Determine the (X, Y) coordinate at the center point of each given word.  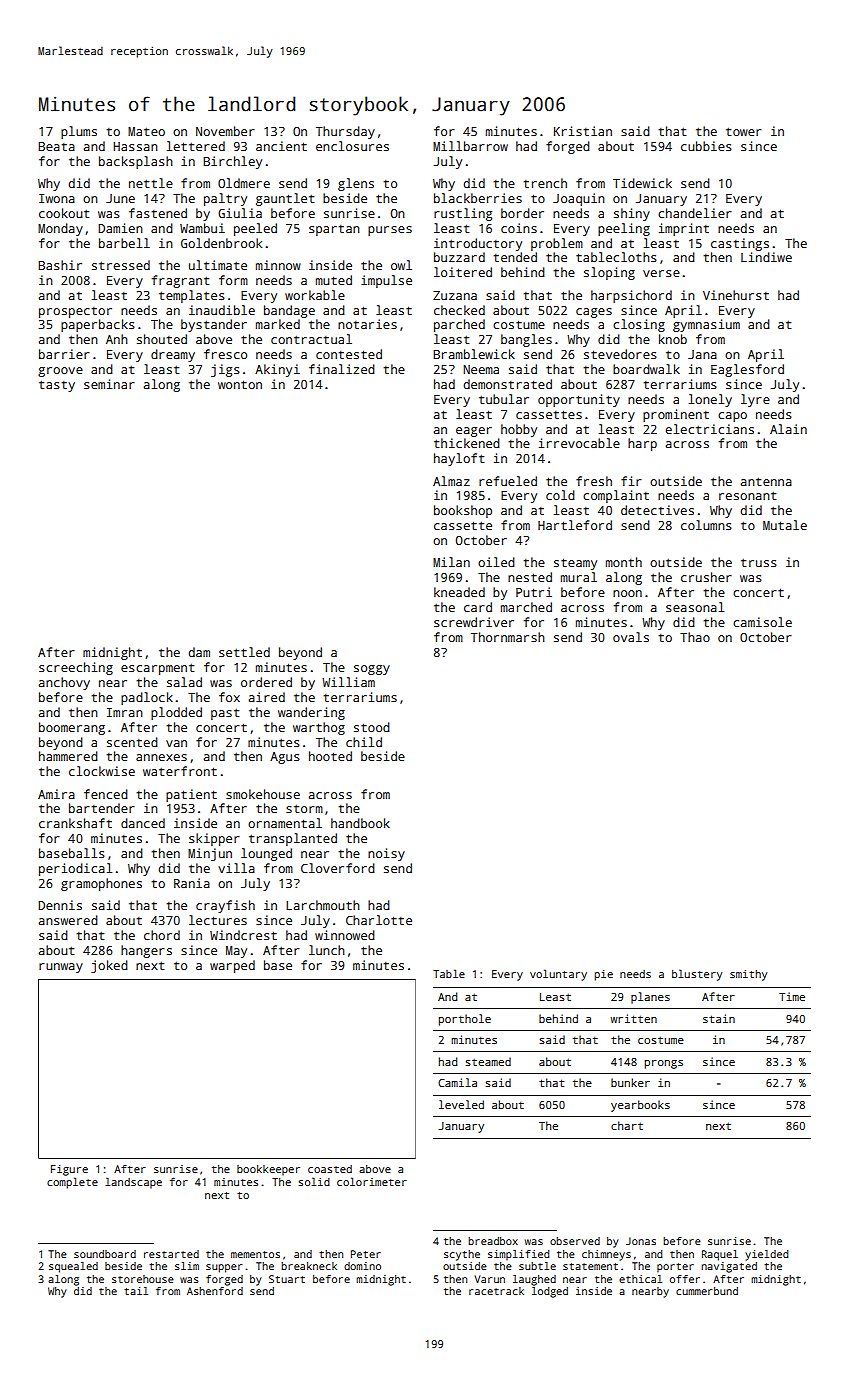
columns (706, 525)
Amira (56, 794)
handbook (360, 823)
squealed (73, 1267)
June (120, 198)
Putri (534, 592)
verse (661, 273)
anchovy (64, 683)
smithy (748, 975)
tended (515, 257)
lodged (550, 1292)
